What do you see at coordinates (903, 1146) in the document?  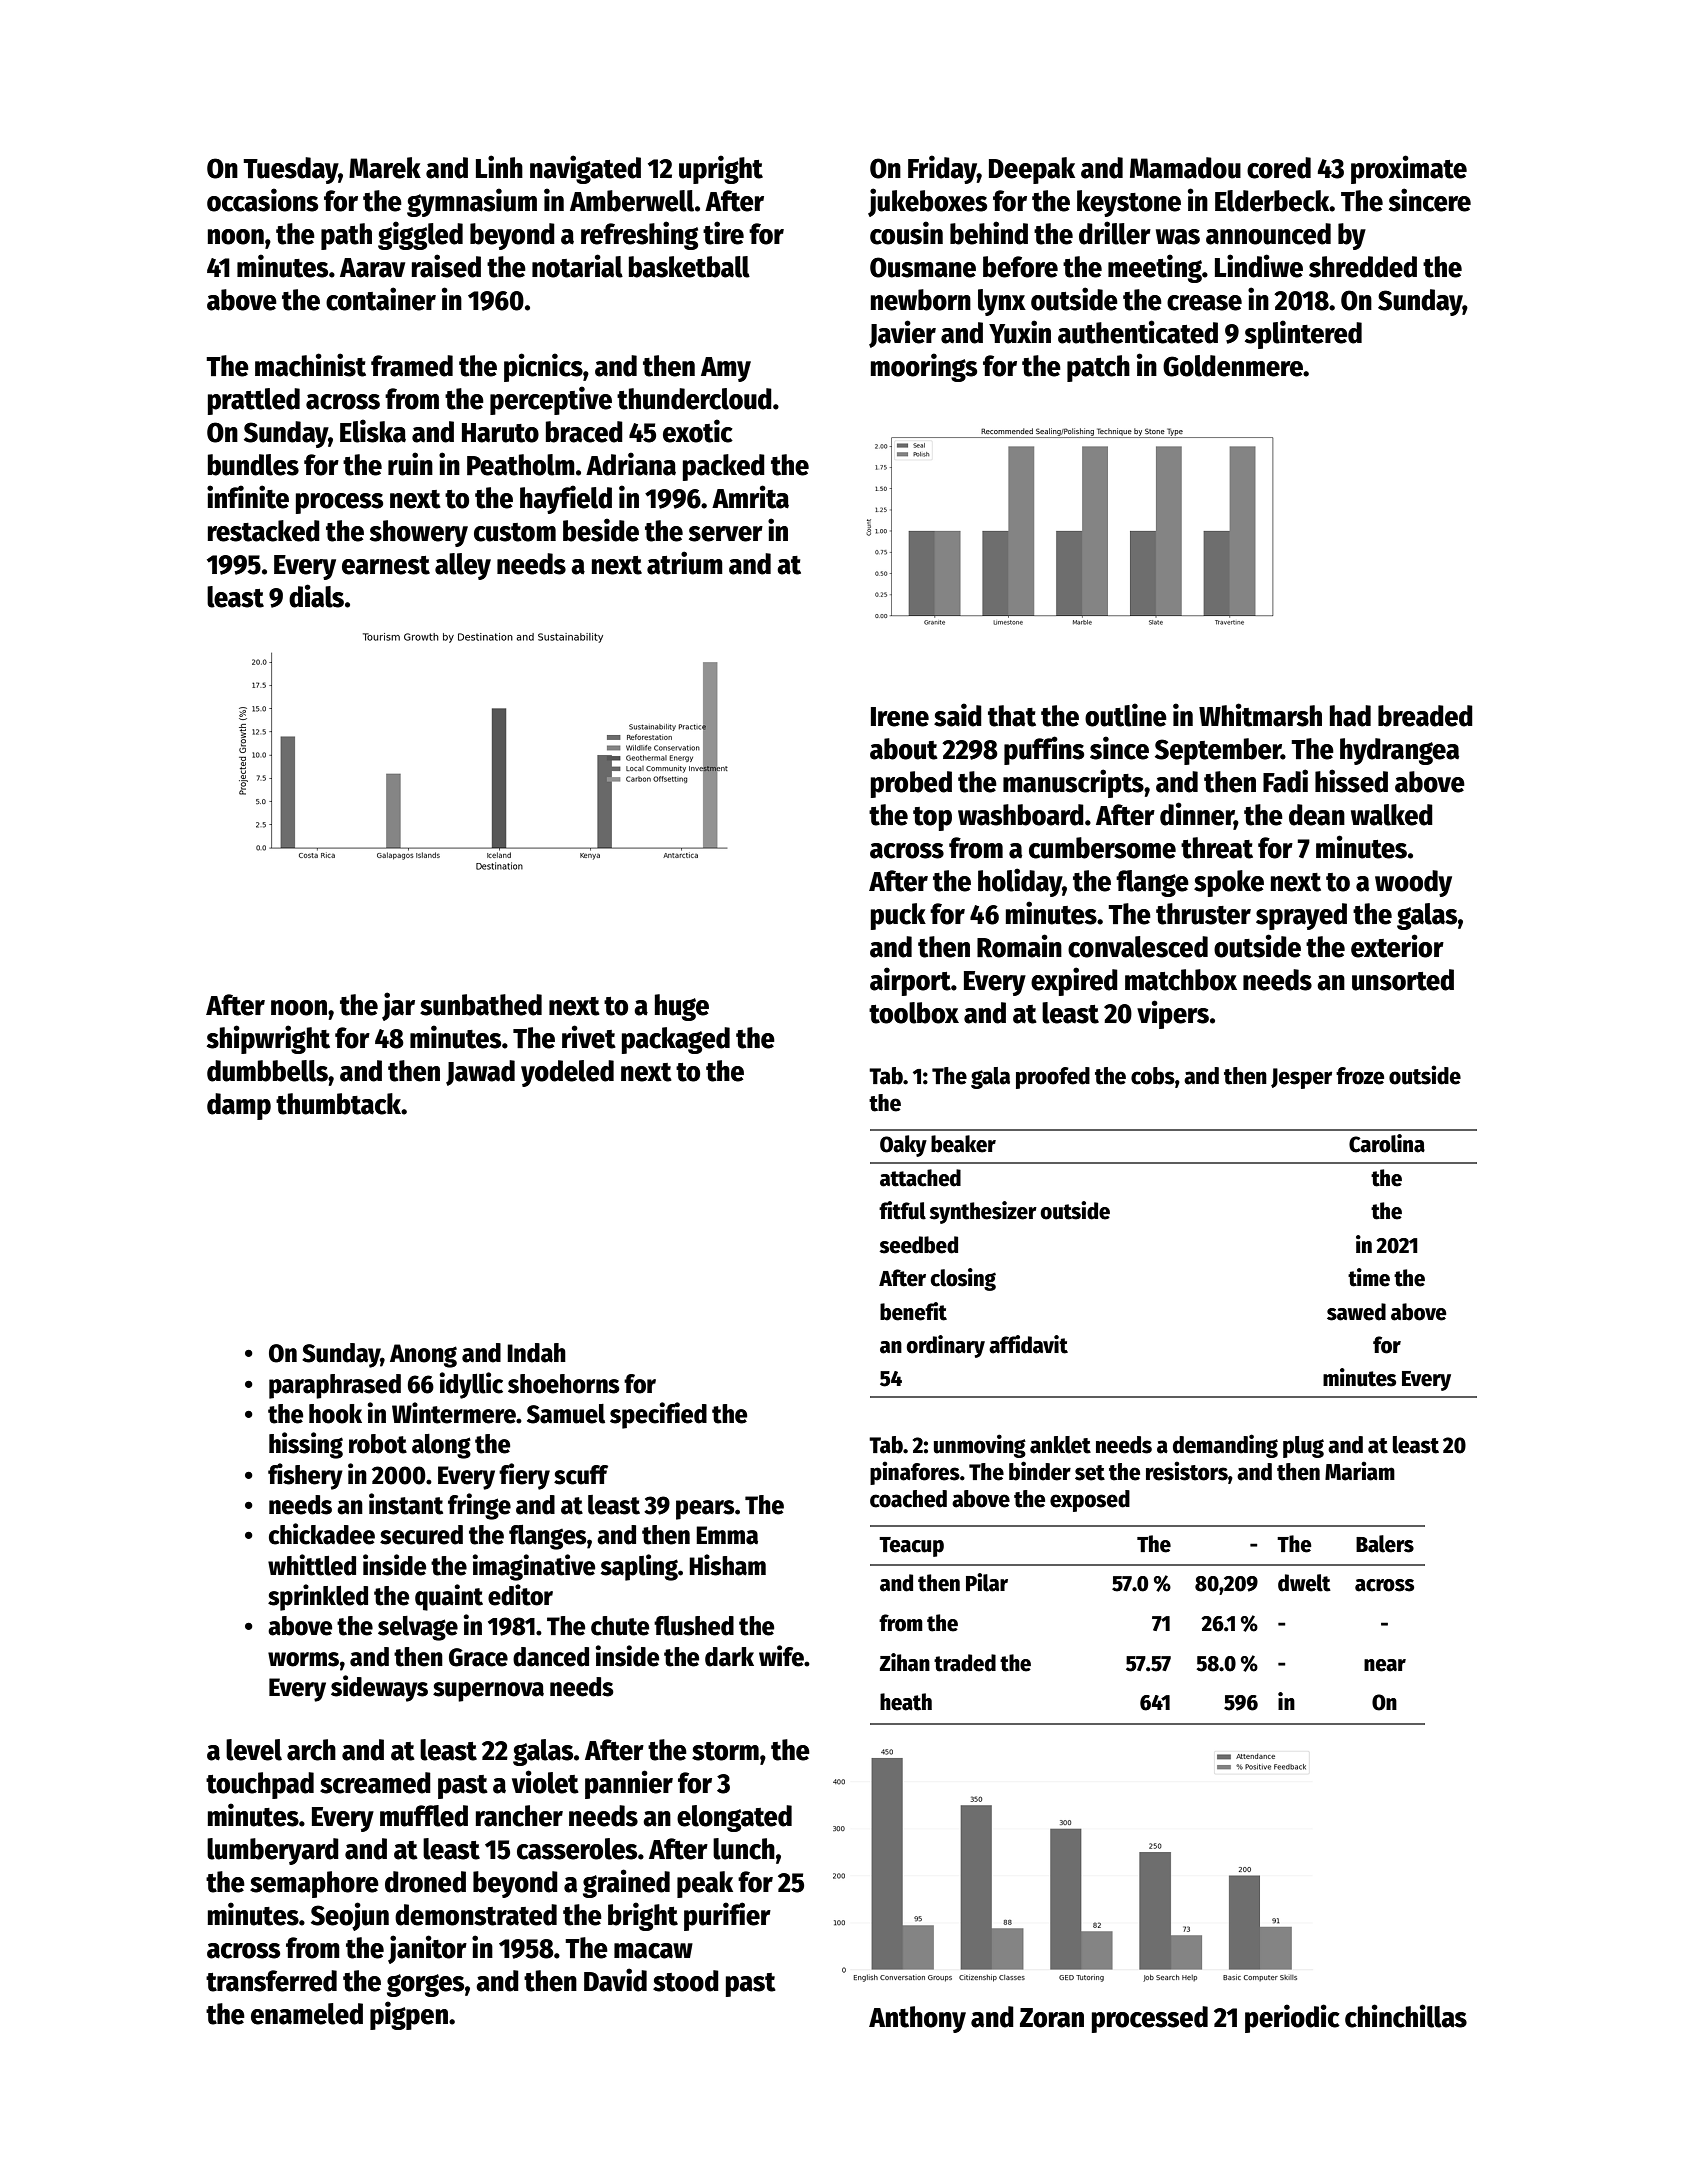 I see `Oaky` at bounding box center [903, 1146].
